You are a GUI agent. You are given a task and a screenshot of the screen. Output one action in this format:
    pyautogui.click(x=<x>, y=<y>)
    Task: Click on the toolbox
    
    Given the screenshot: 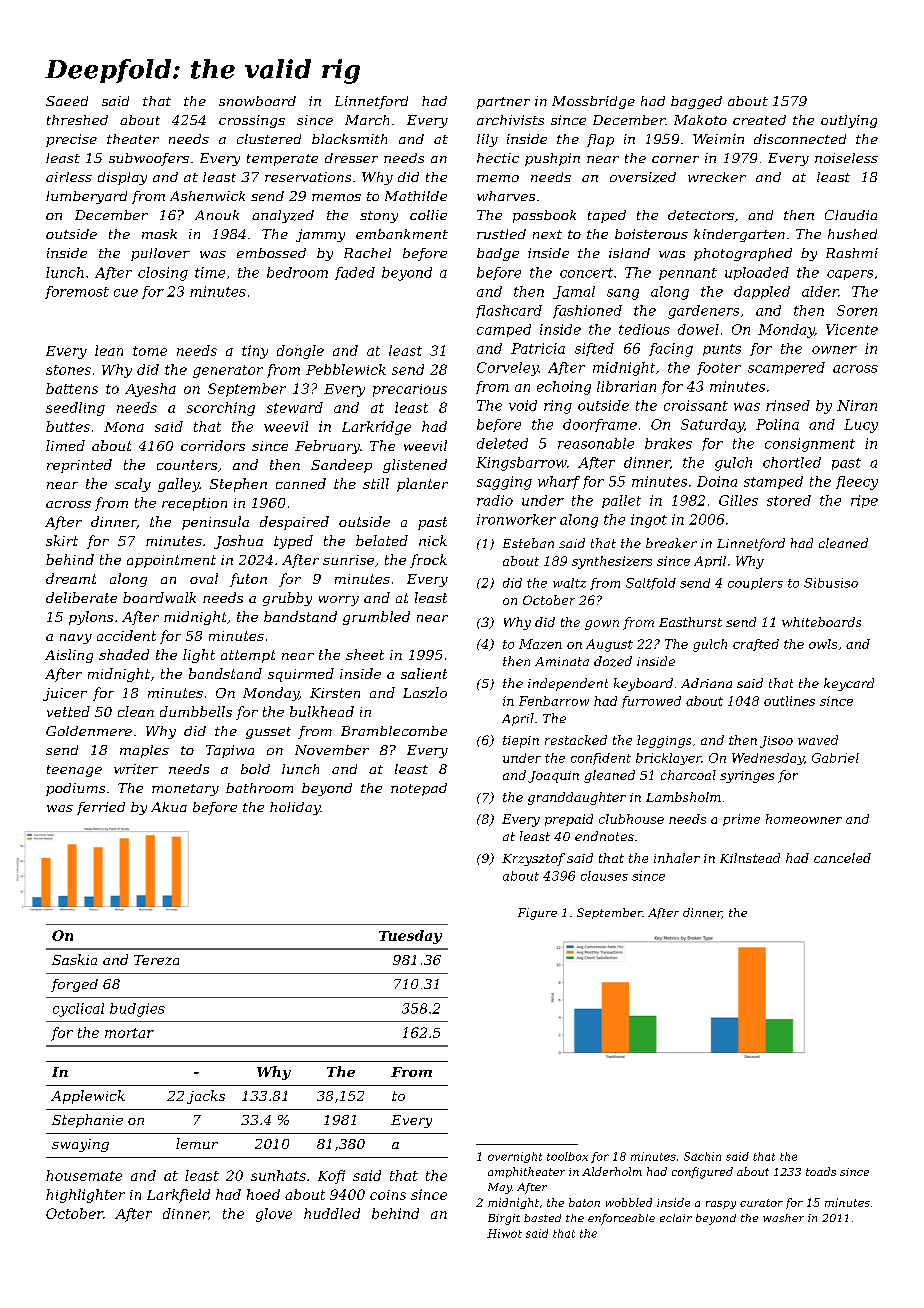 What is the action you would take?
    pyautogui.click(x=567, y=1156)
